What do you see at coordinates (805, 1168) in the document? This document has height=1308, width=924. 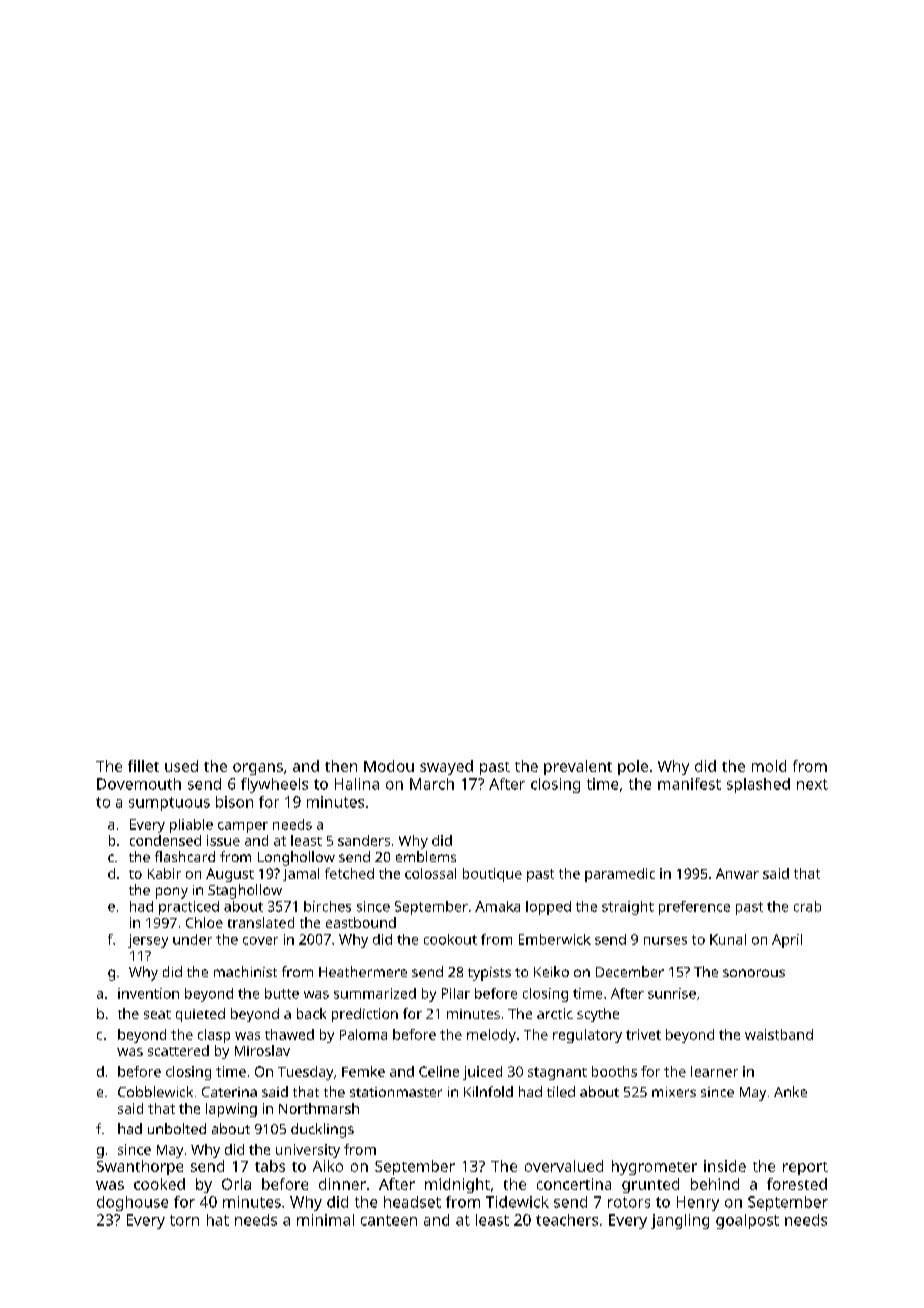 I see `report` at bounding box center [805, 1168].
